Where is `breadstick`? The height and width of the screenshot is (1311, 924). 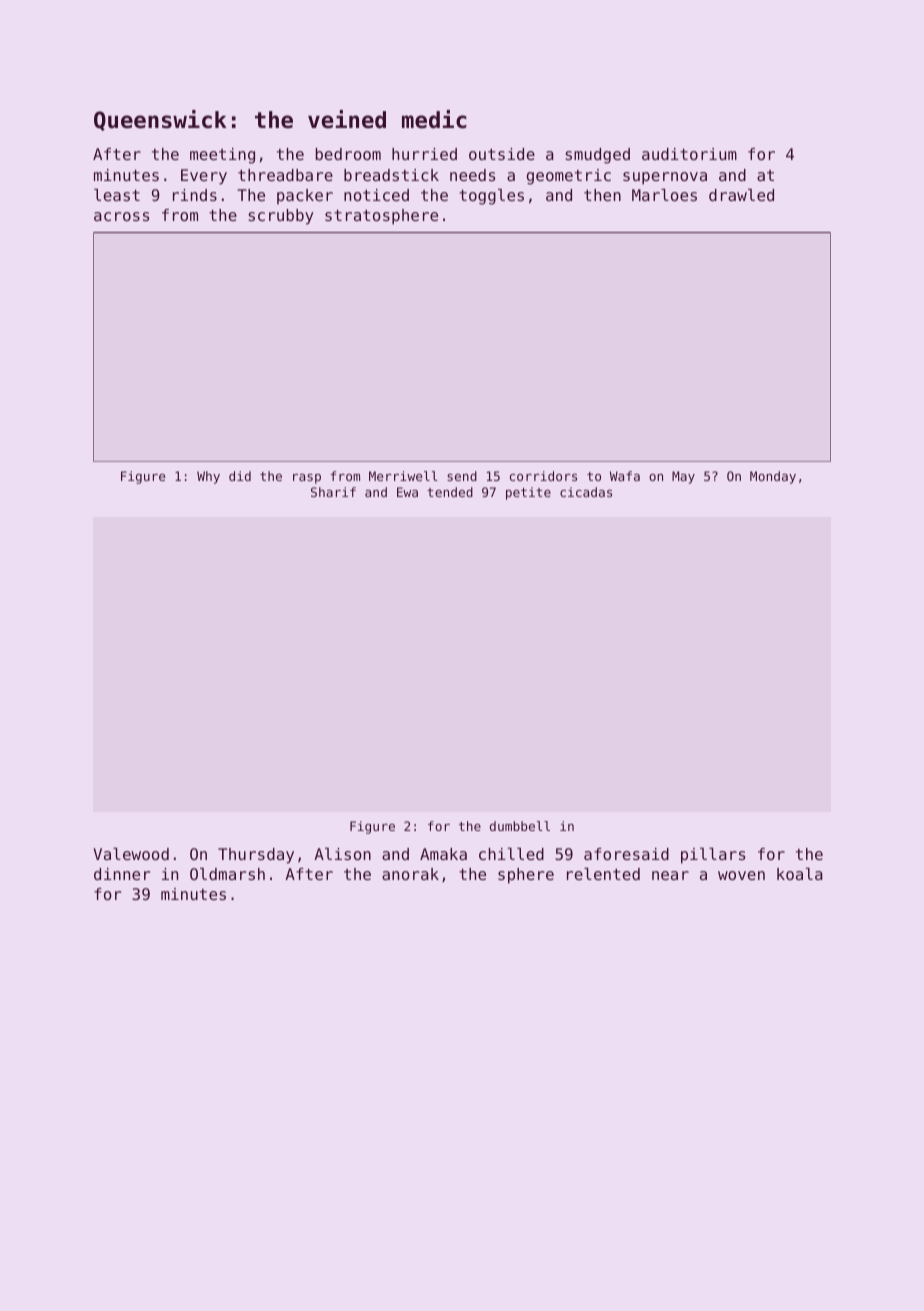
breadstick is located at coordinates (391, 175).
